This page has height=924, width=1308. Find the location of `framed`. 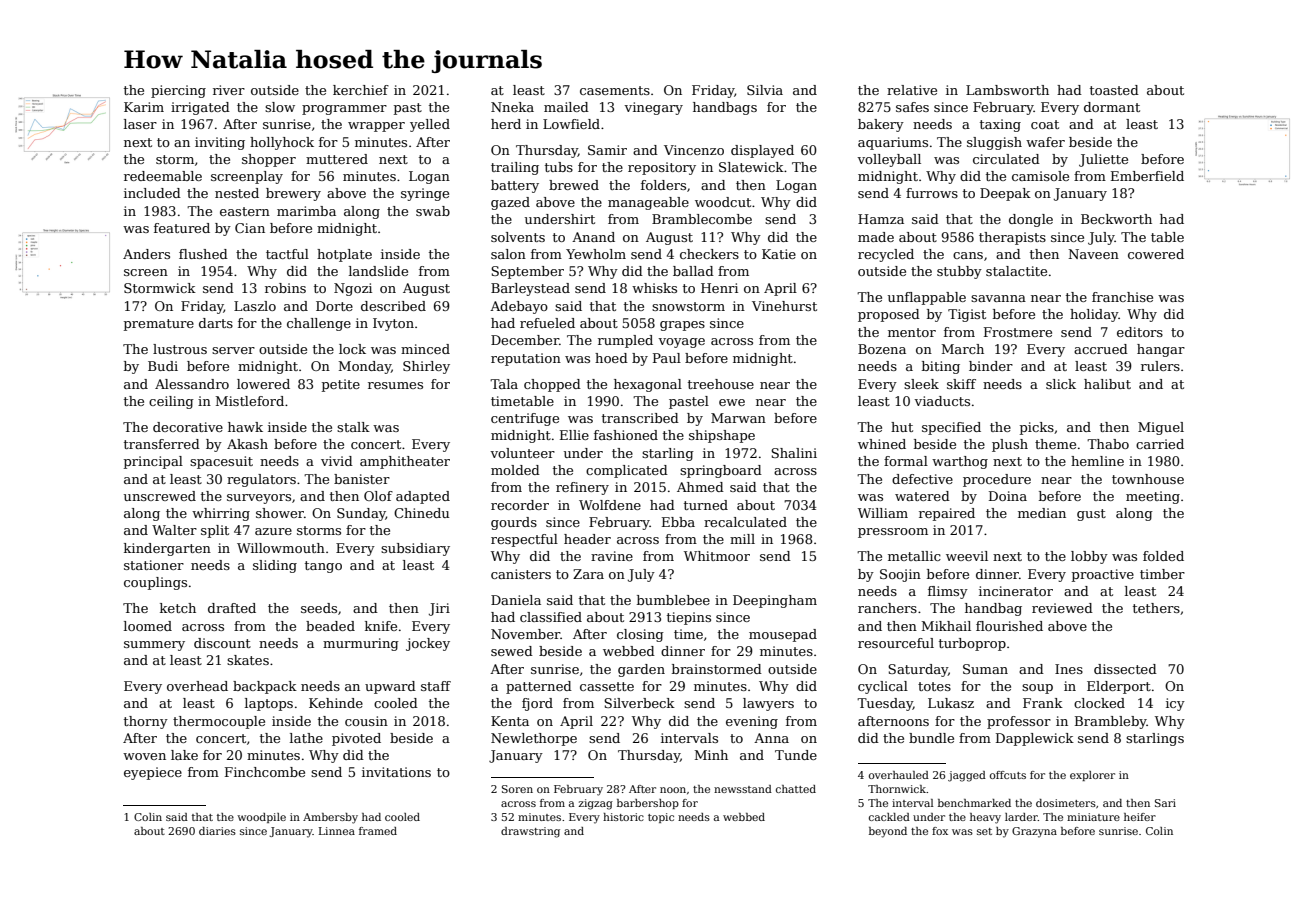

framed is located at coordinates (378, 831).
